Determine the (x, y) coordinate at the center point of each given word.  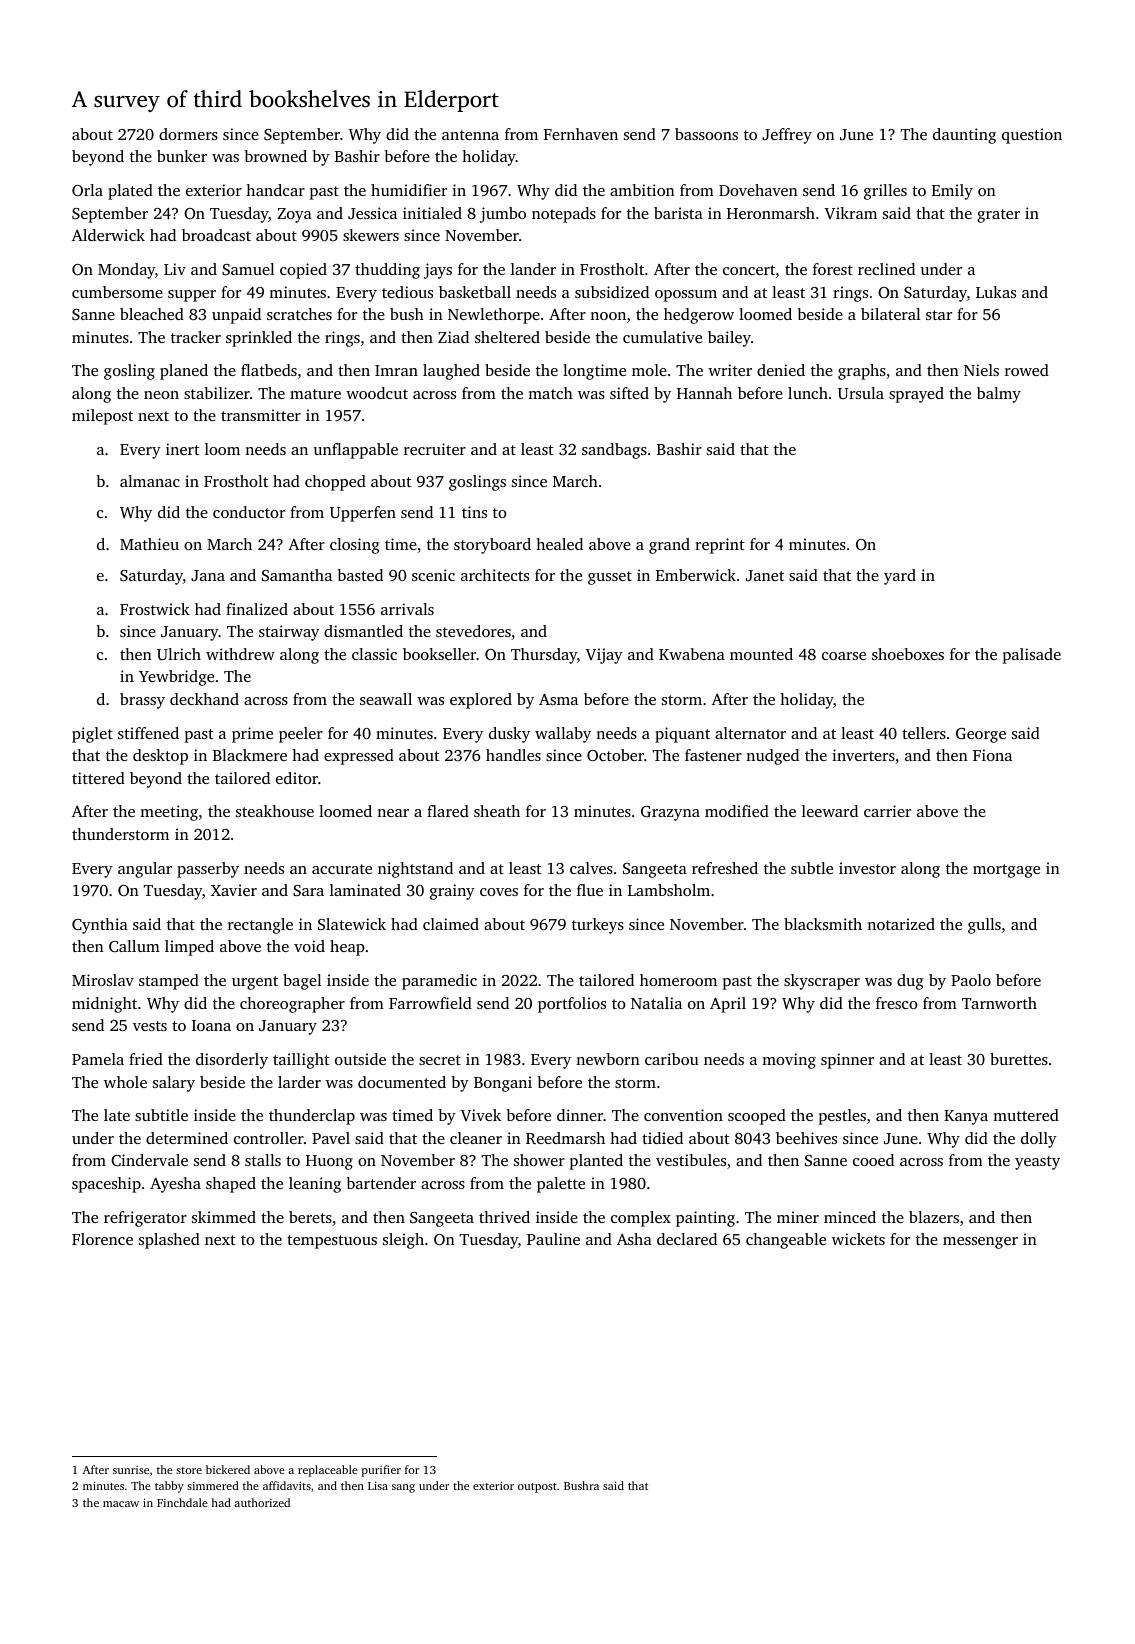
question (1032, 136)
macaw (121, 1504)
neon (161, 395)
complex (641, 1219)
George (981, 735)
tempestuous (332, 1242)
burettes (1019, 1059)
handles (513, 755)
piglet (92, 735)
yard (900, 577)
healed (559, 544)
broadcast (216, 235)
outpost (537, 1488)
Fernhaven (581, 134)
